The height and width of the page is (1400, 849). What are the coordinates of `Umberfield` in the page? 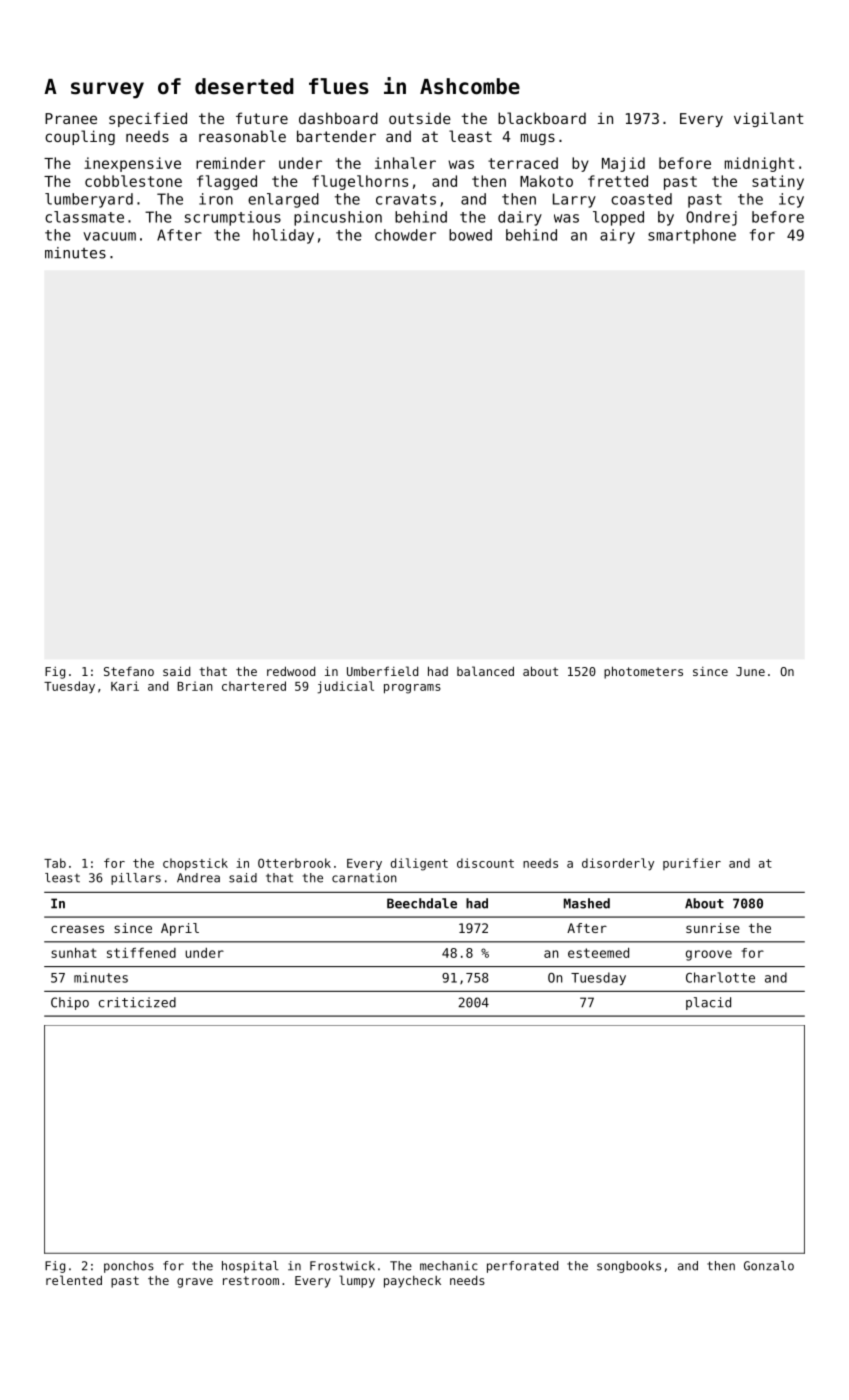 It's located at (382, 671).
